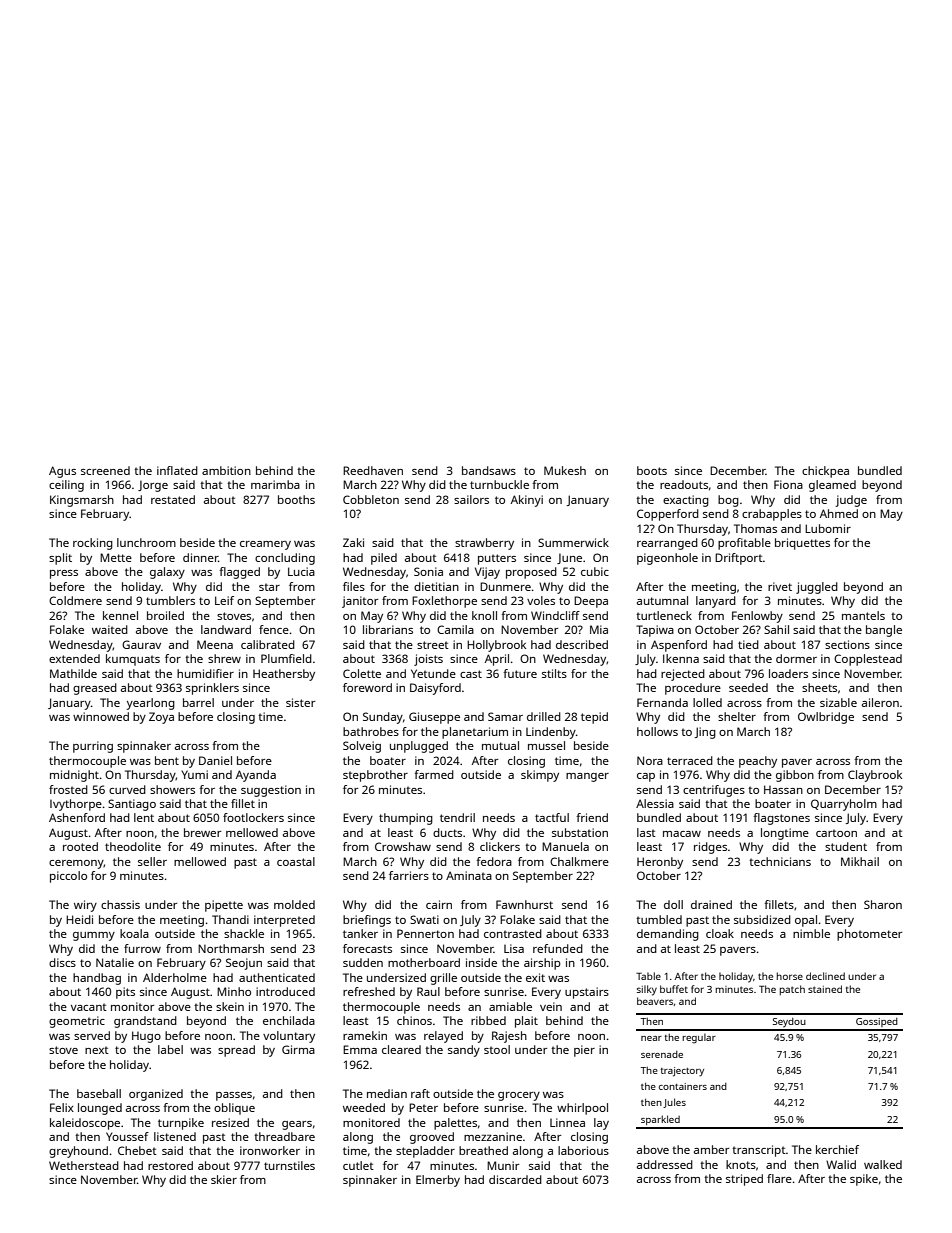 Image resolution: width=952 pixels, height=1233 pixels. What do you see at coordinates (224, 1179) in the screenshot?
I see `skier` at bounding box center [224, 1179].
